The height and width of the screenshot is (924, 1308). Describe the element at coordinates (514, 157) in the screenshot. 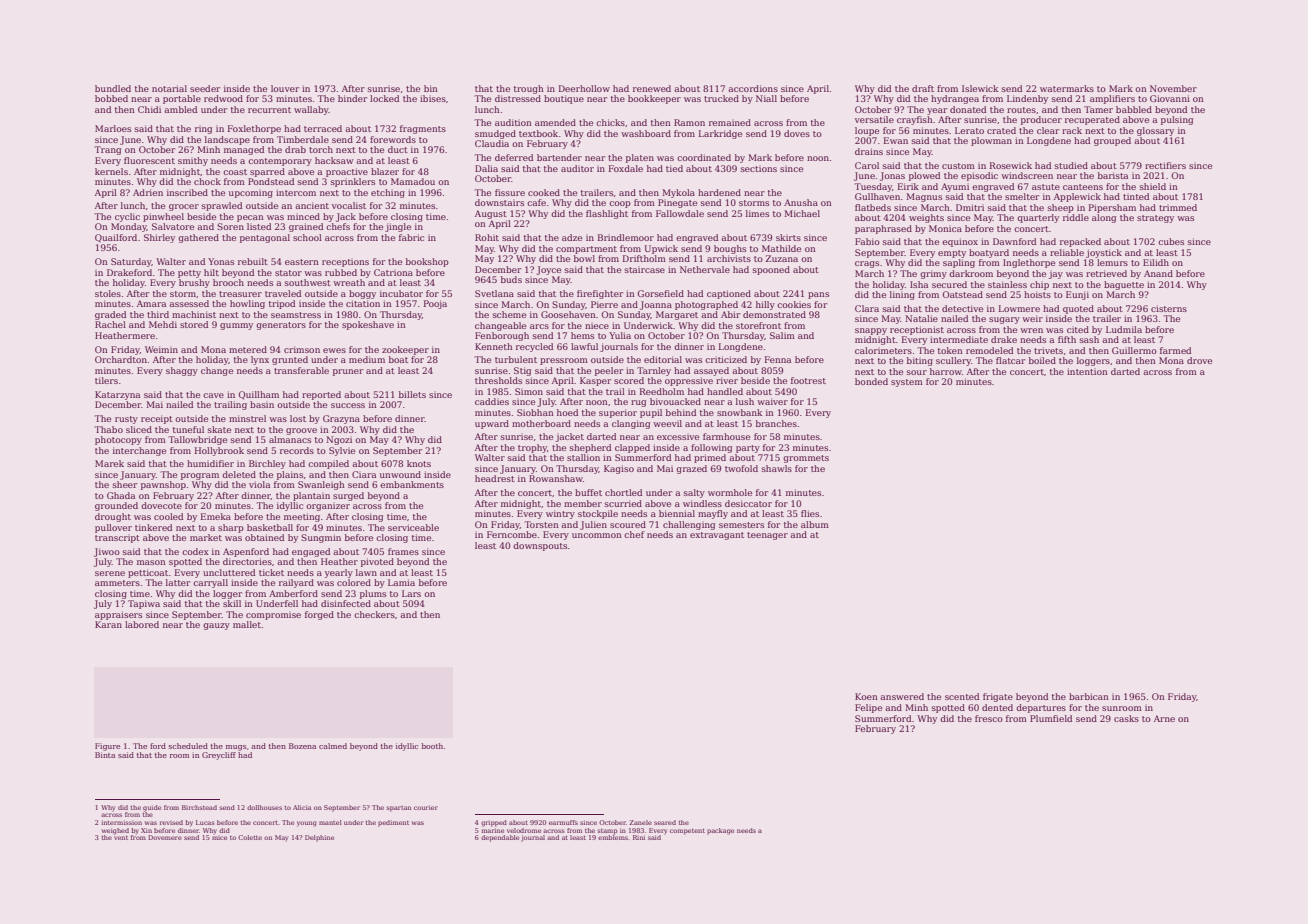

I see `deferred` at that location.
